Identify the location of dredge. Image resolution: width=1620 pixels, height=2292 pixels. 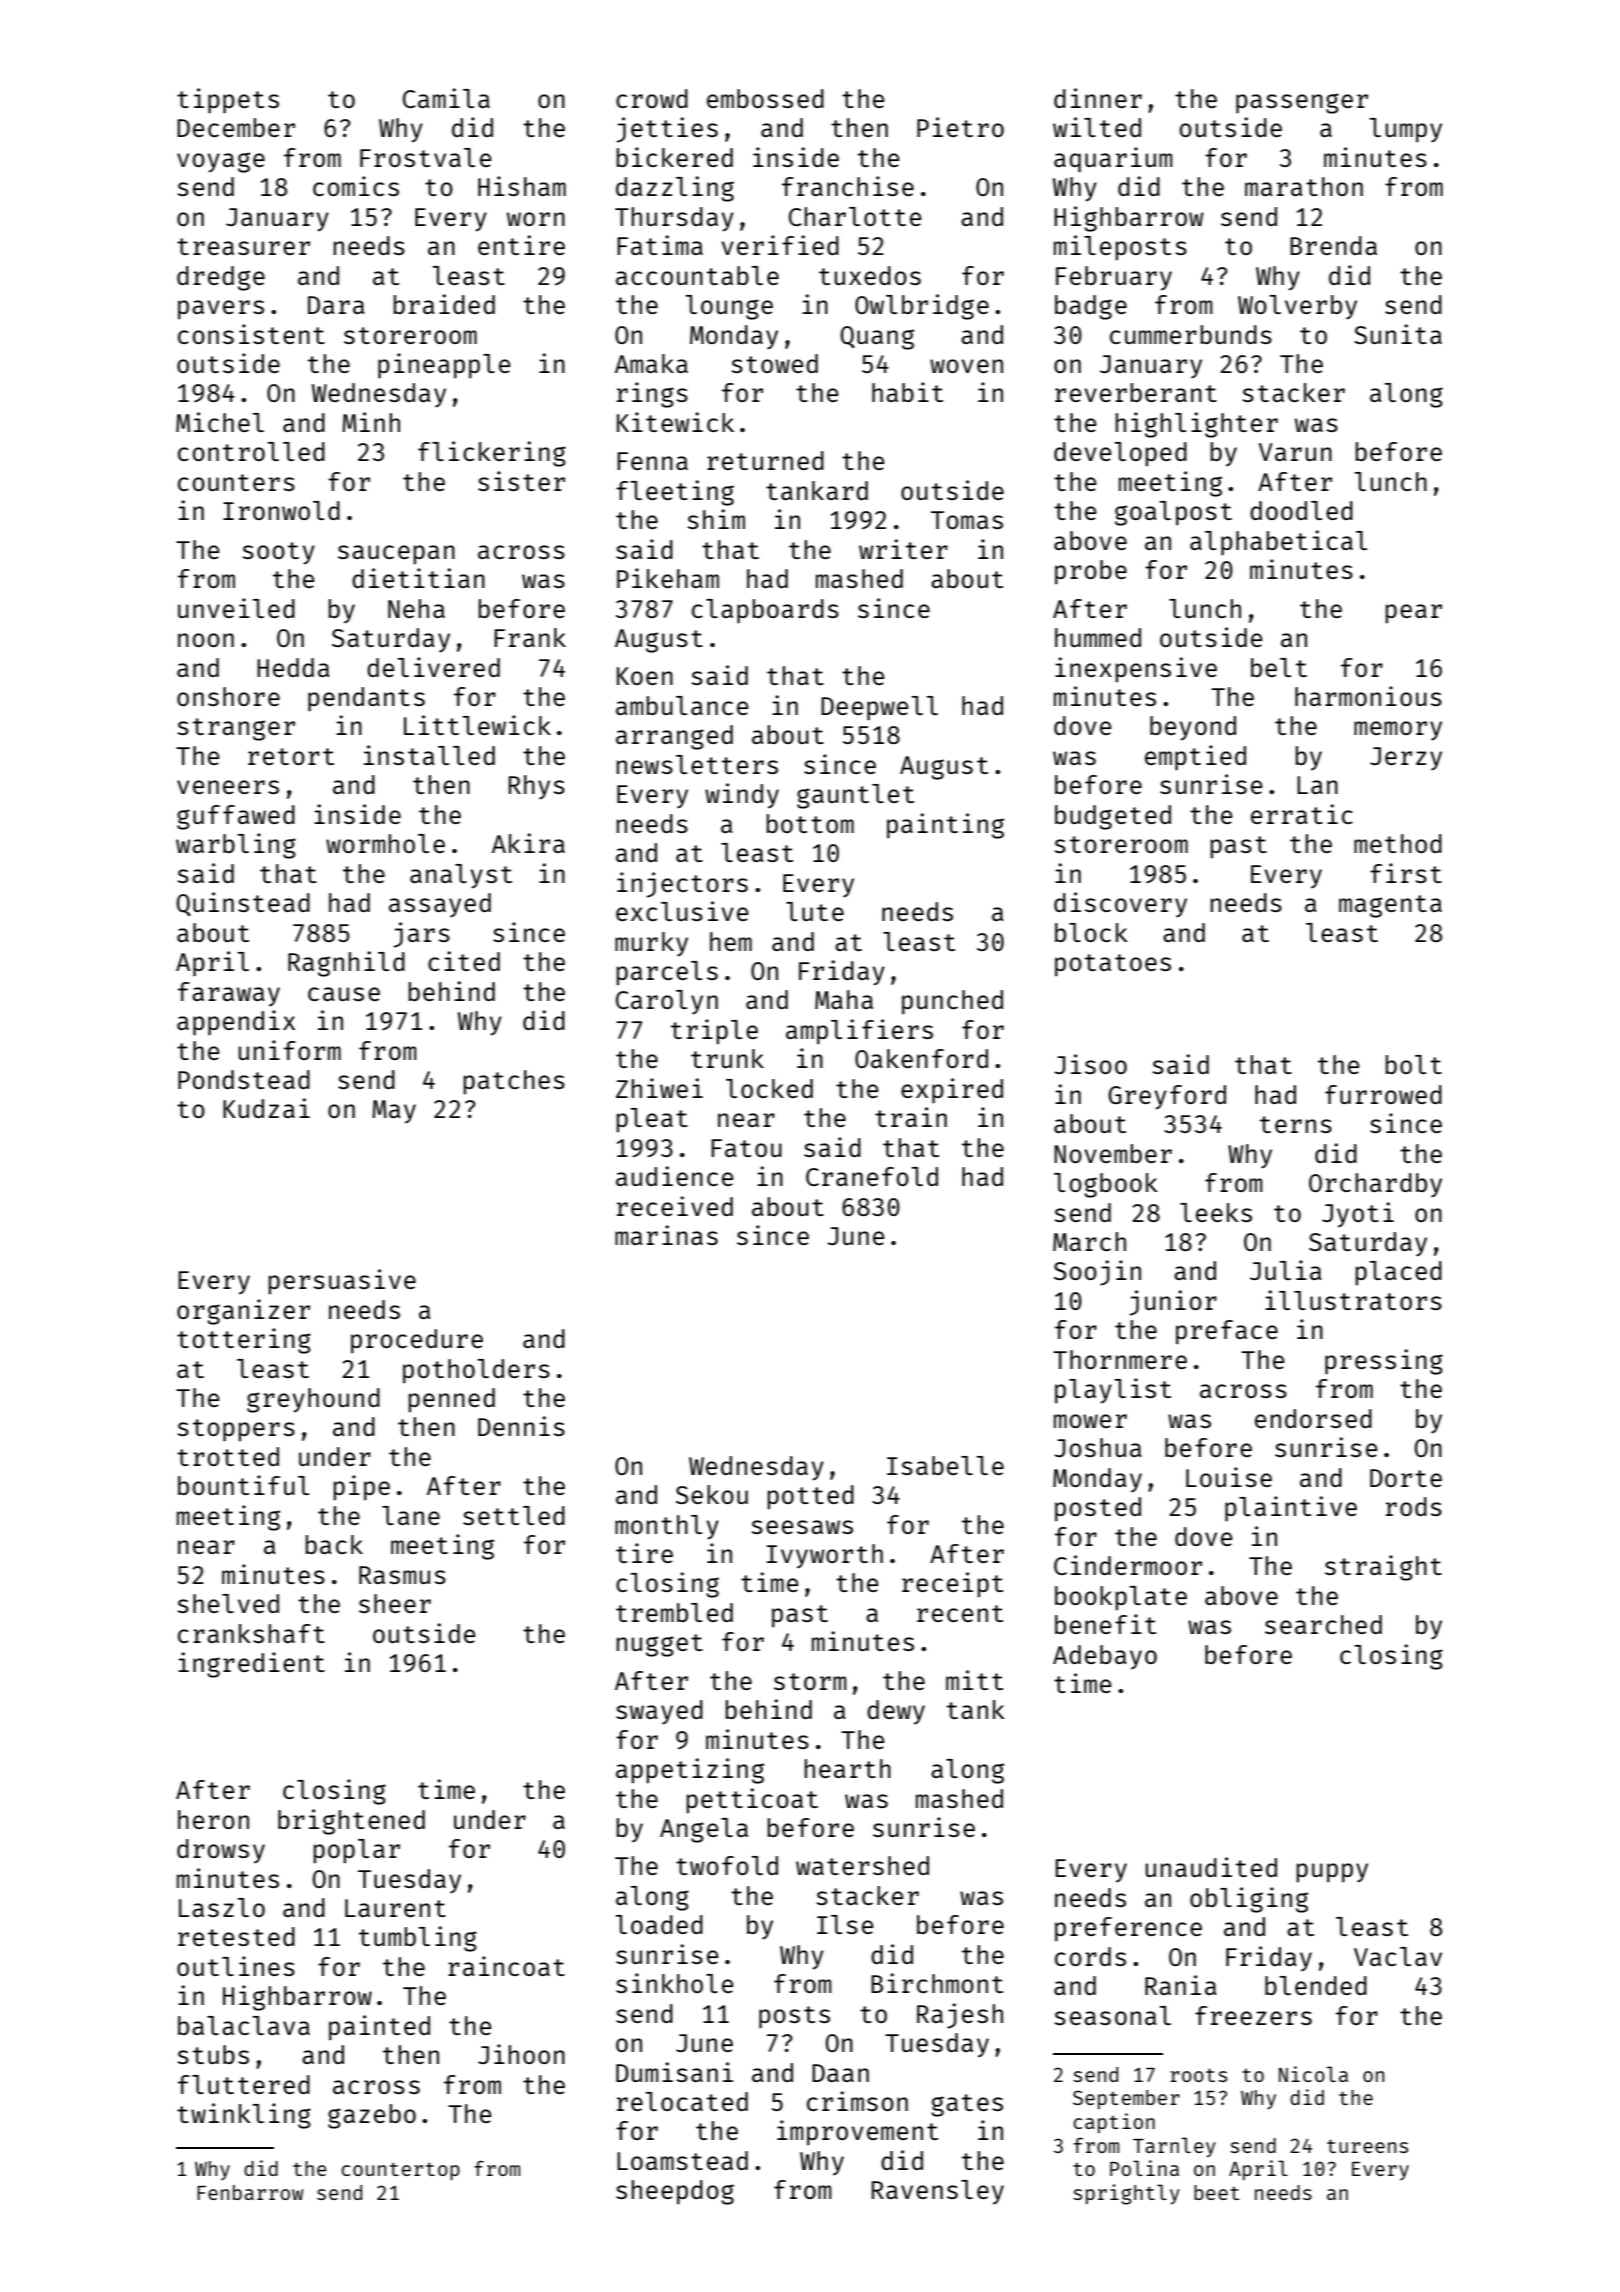
(221, 278).
